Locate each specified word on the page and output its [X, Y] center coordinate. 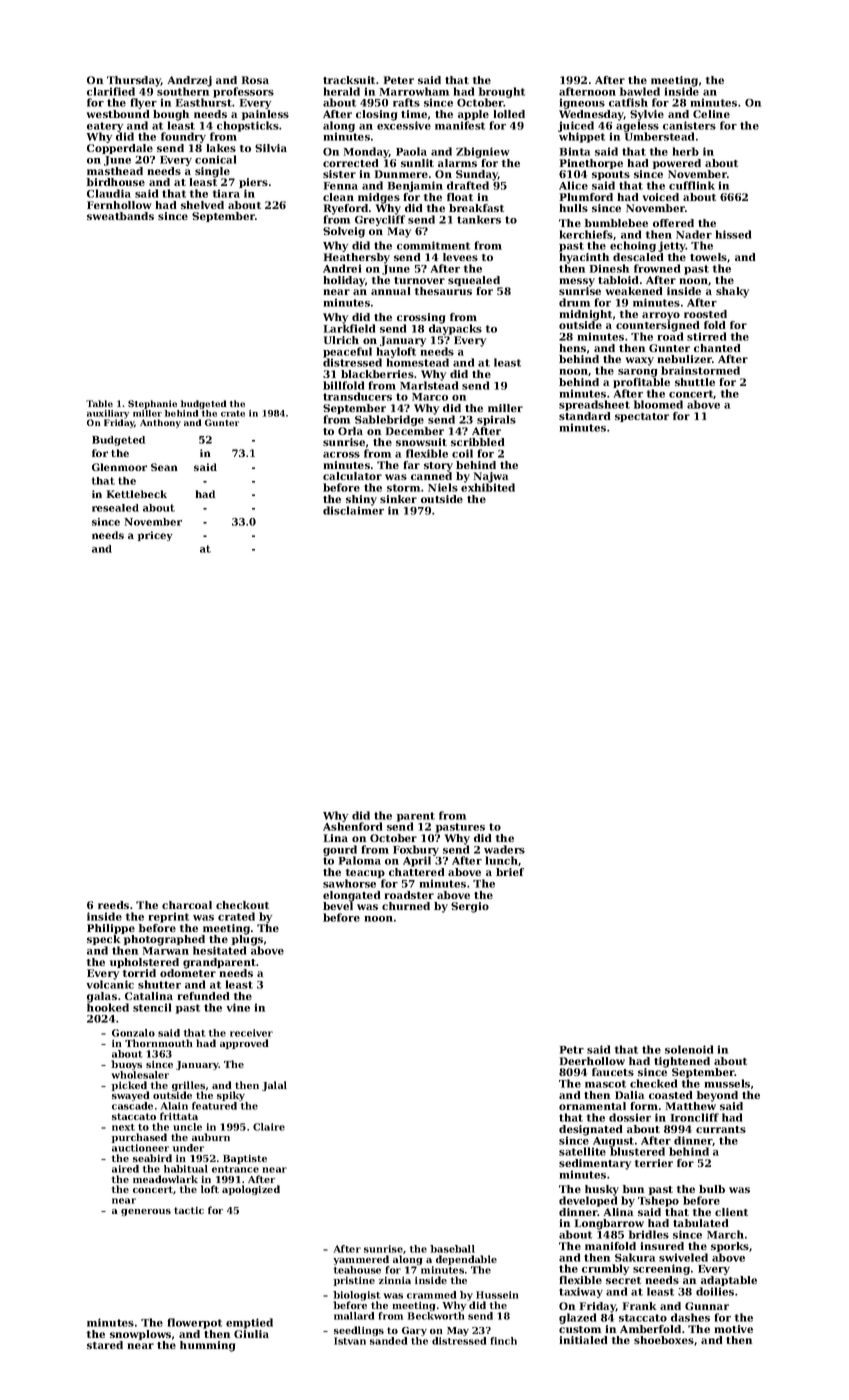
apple [473, 115]
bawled [640, 91]
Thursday [134, 81]
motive [733, 1329]
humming [207, 1346]
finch [504, 1341]
